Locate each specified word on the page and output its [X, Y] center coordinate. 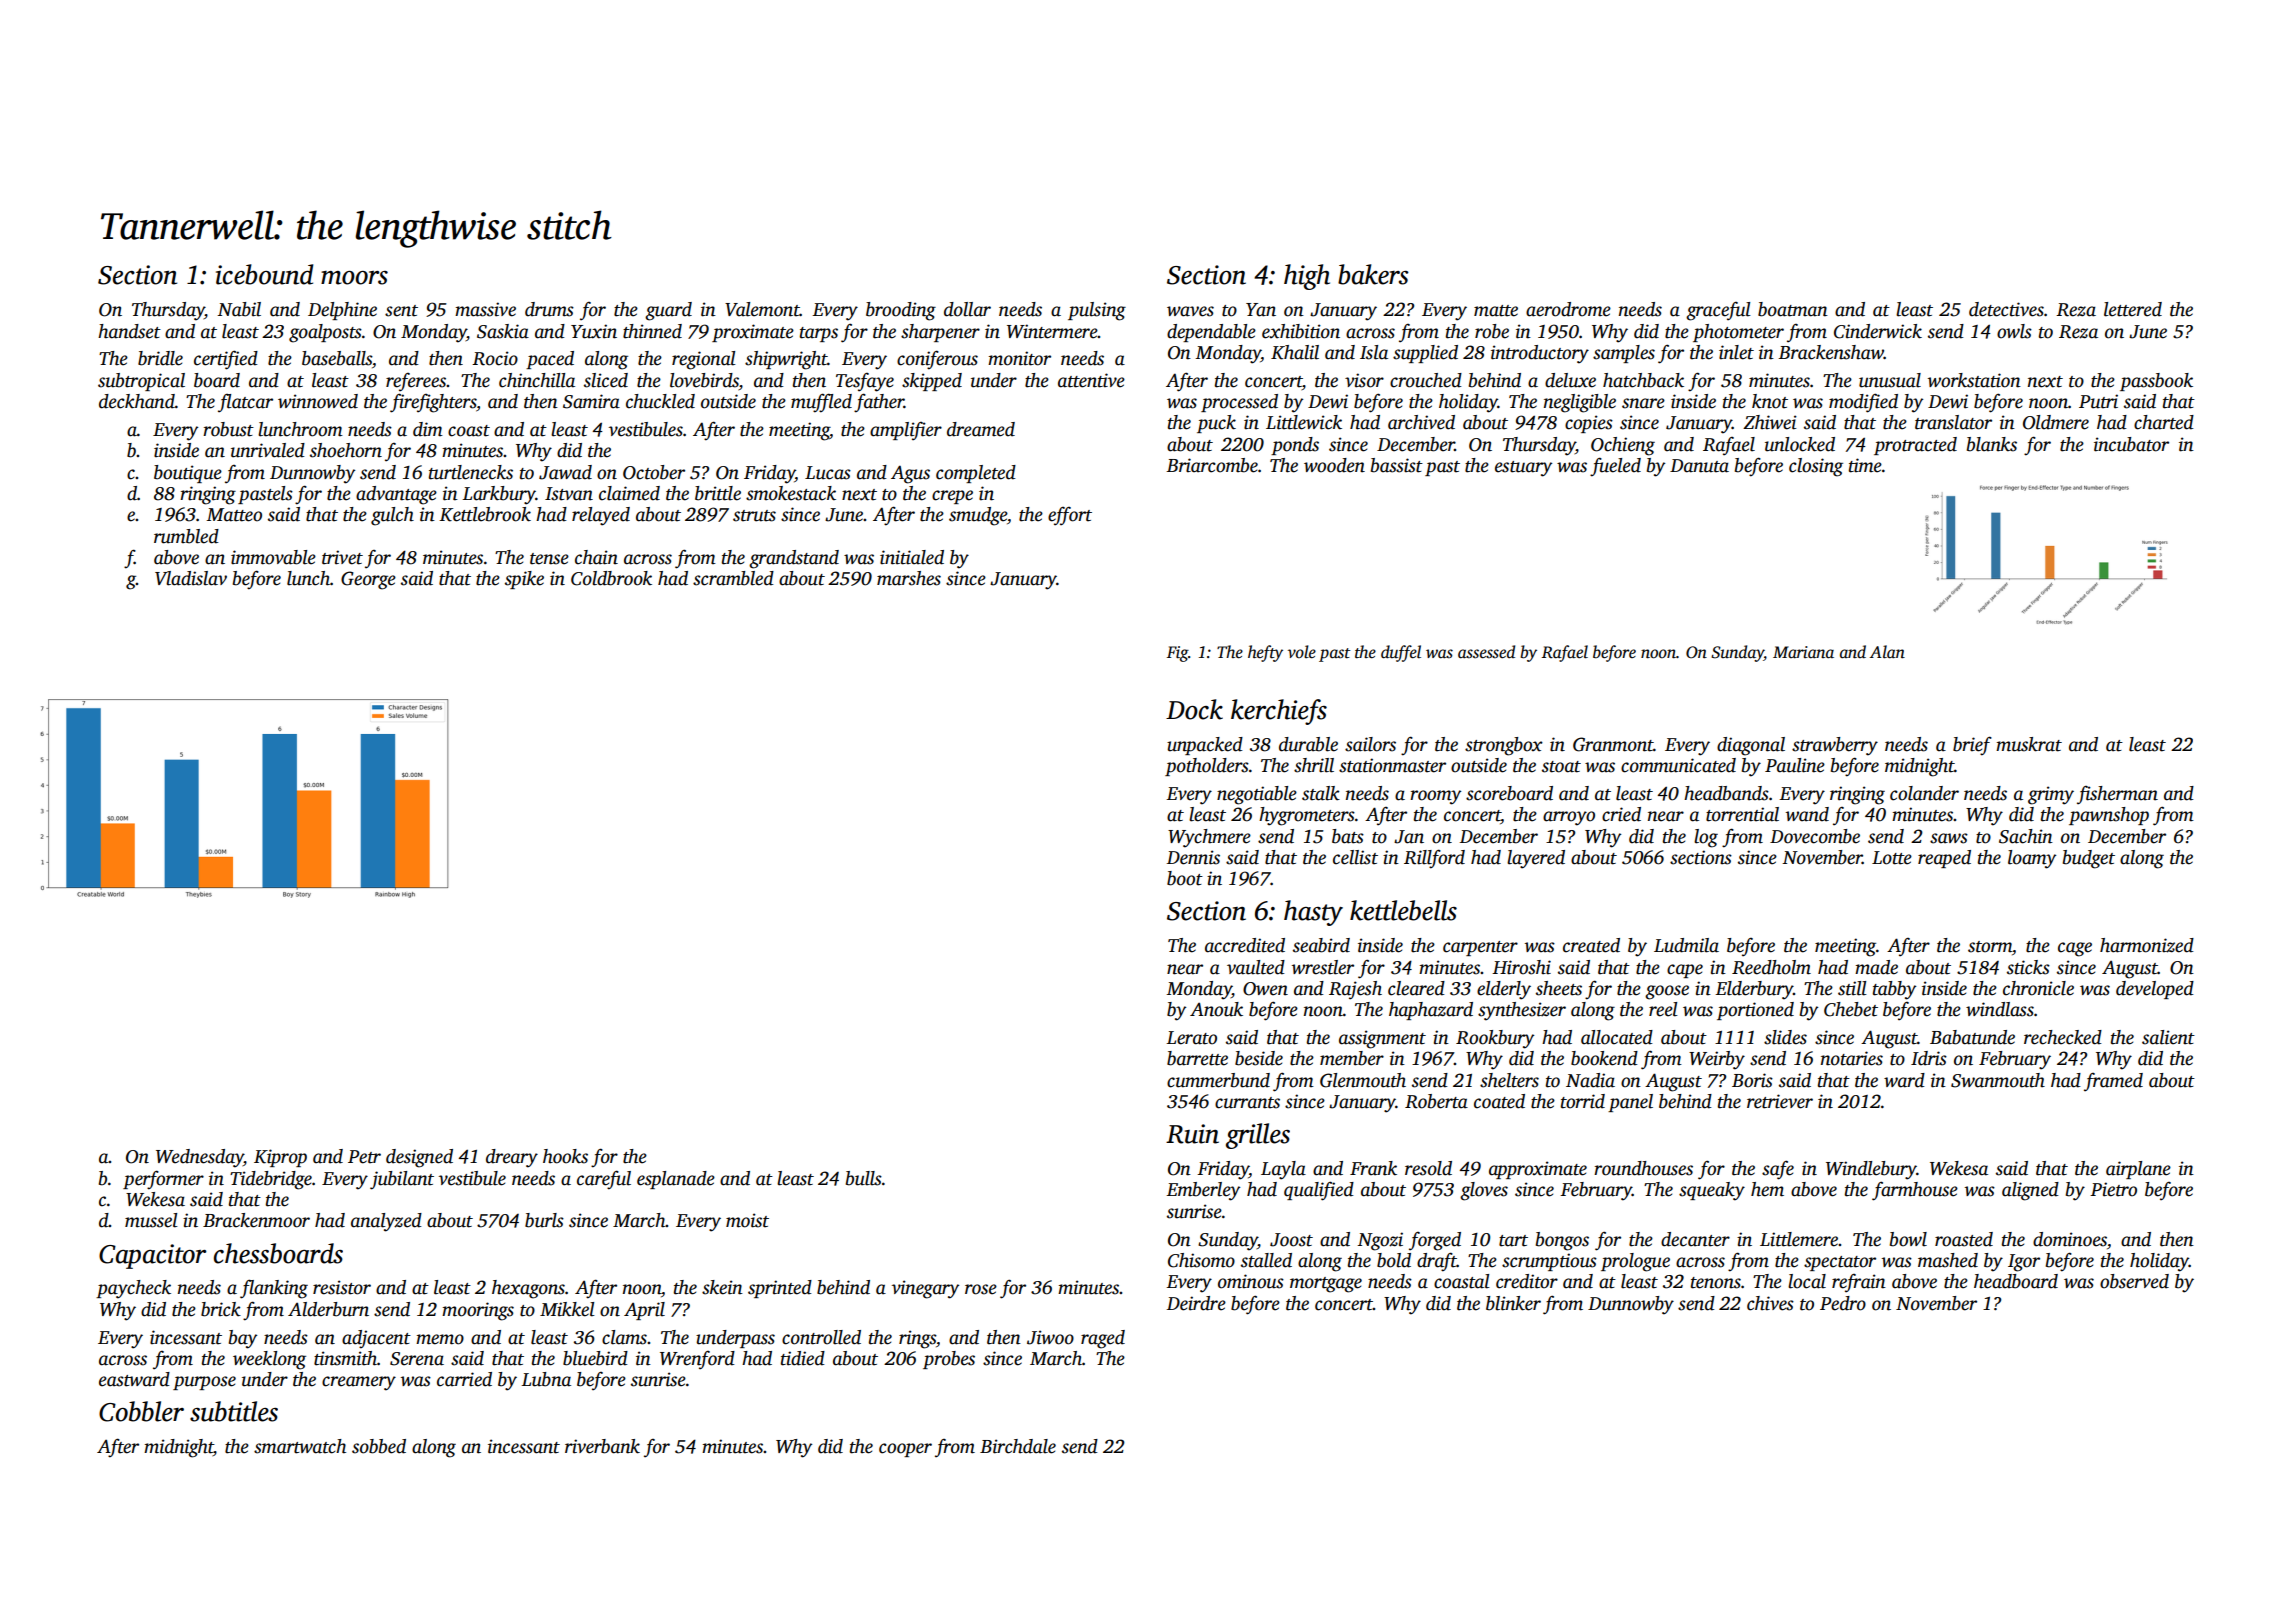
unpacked [1205, 746]
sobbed [379, 1446]
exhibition [1301, 331]
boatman [1793, 309]
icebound [264, 274]
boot [1185, 878]
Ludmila [1686, 945]
